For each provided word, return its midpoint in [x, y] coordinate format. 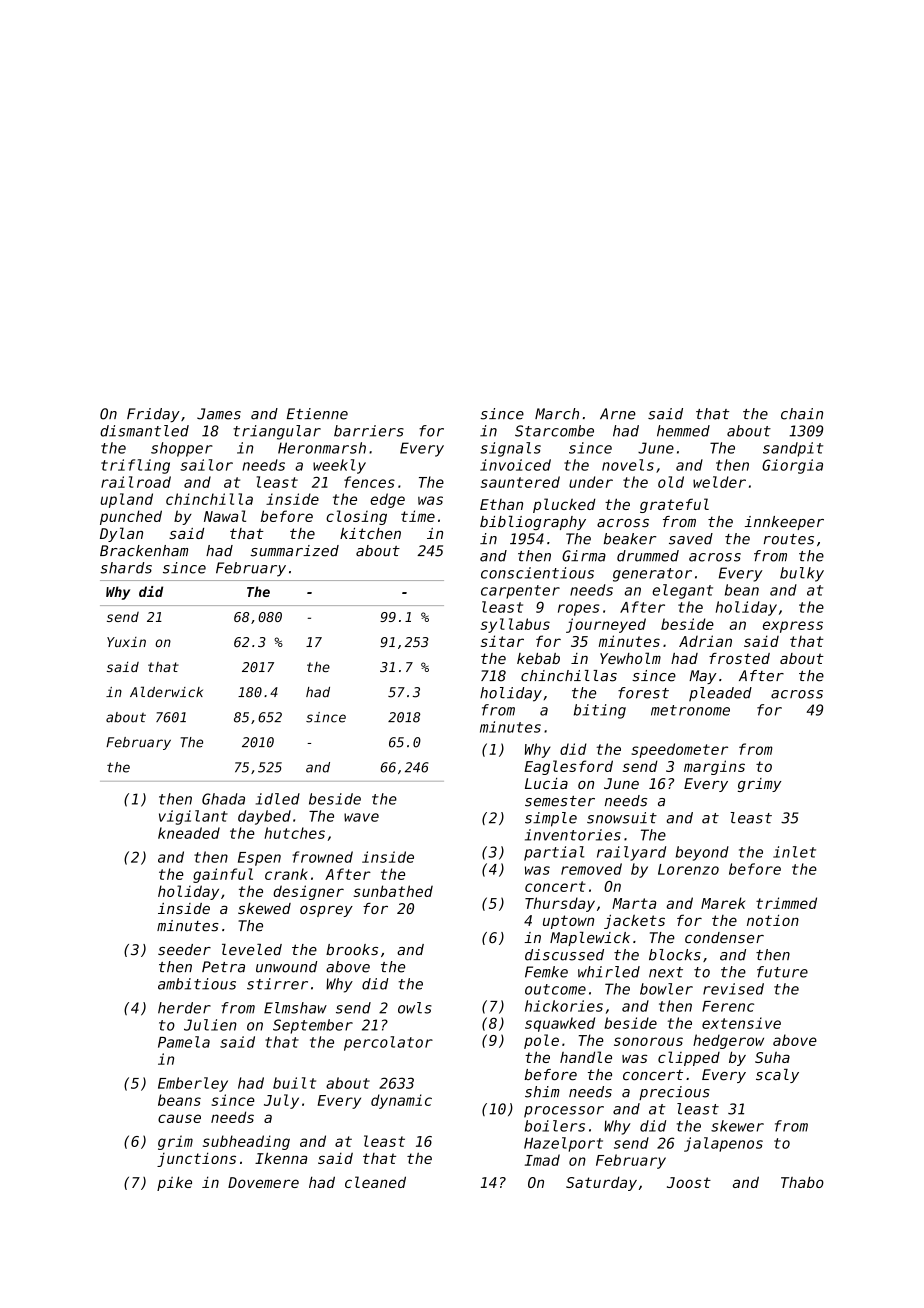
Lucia [546, 783]
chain [802, 414]
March [557, 414]
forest [643, 693]
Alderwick [166, 692]
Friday [153, 415]
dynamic [401, 1101]
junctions [196, 1159]
